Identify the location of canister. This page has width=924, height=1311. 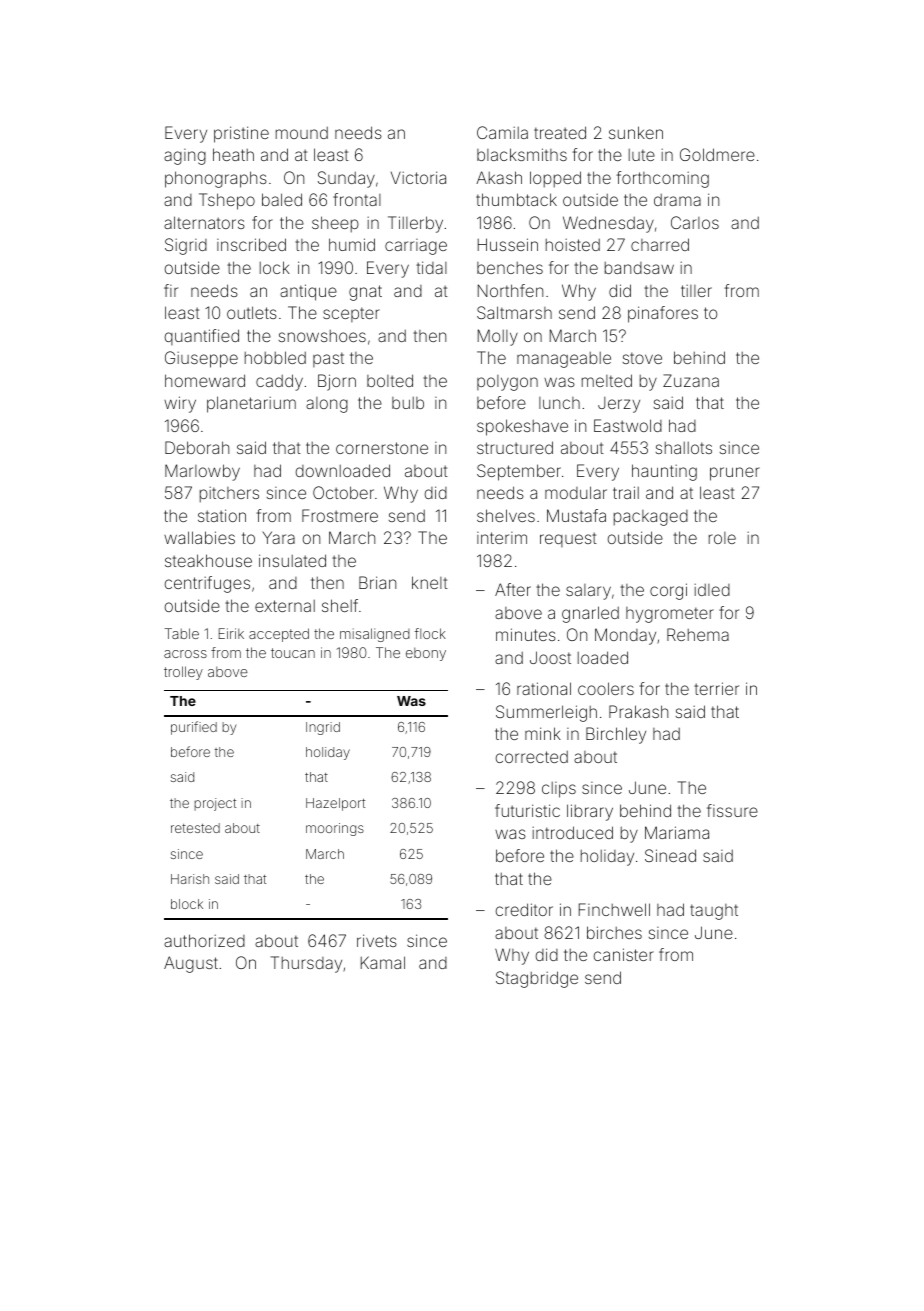
(624, 954).
